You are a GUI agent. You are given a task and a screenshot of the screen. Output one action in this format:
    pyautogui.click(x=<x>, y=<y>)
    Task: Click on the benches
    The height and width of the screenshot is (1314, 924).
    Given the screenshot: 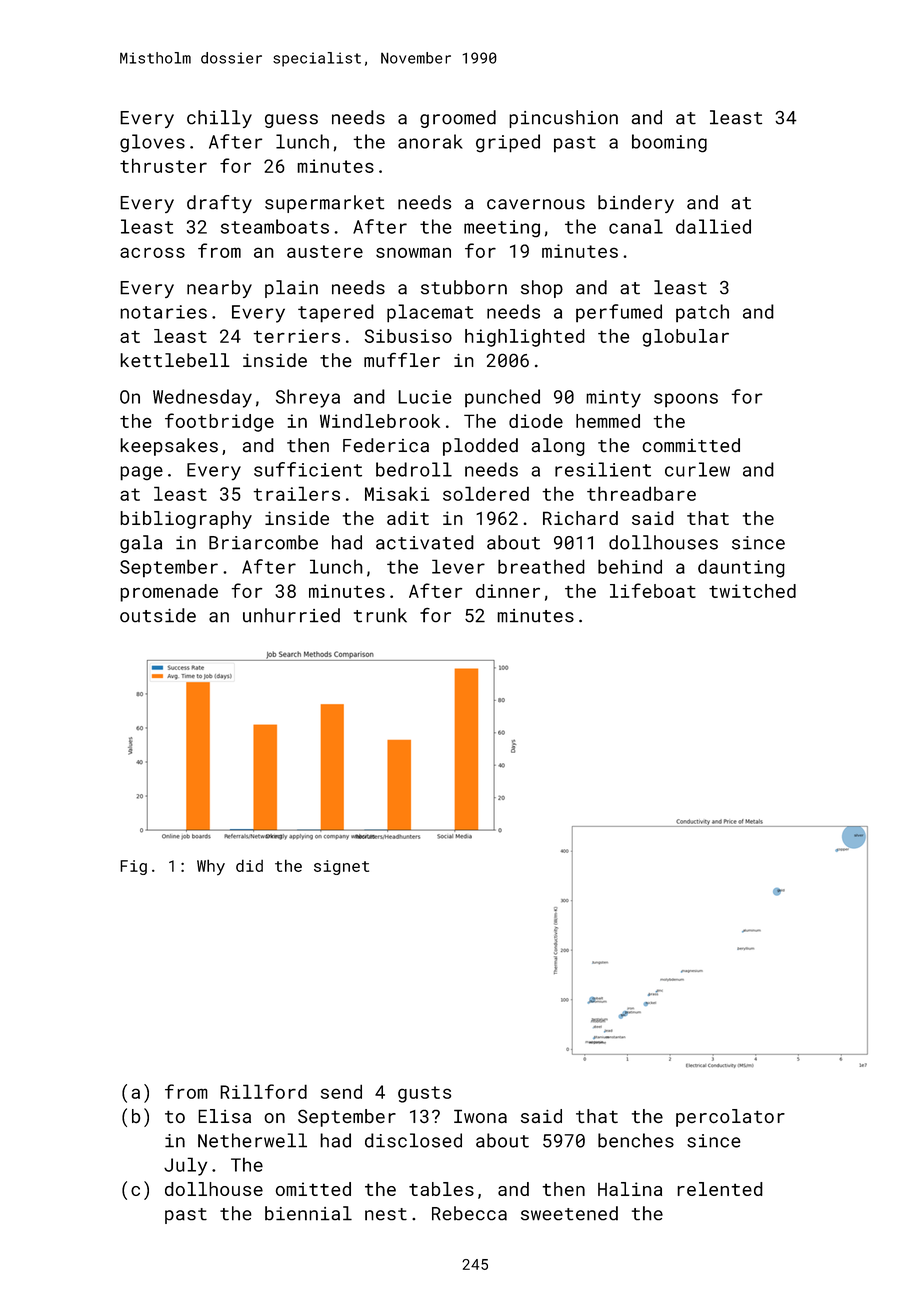 What is the action you would take?
    pyautogui.click(x=636, y=1140)
